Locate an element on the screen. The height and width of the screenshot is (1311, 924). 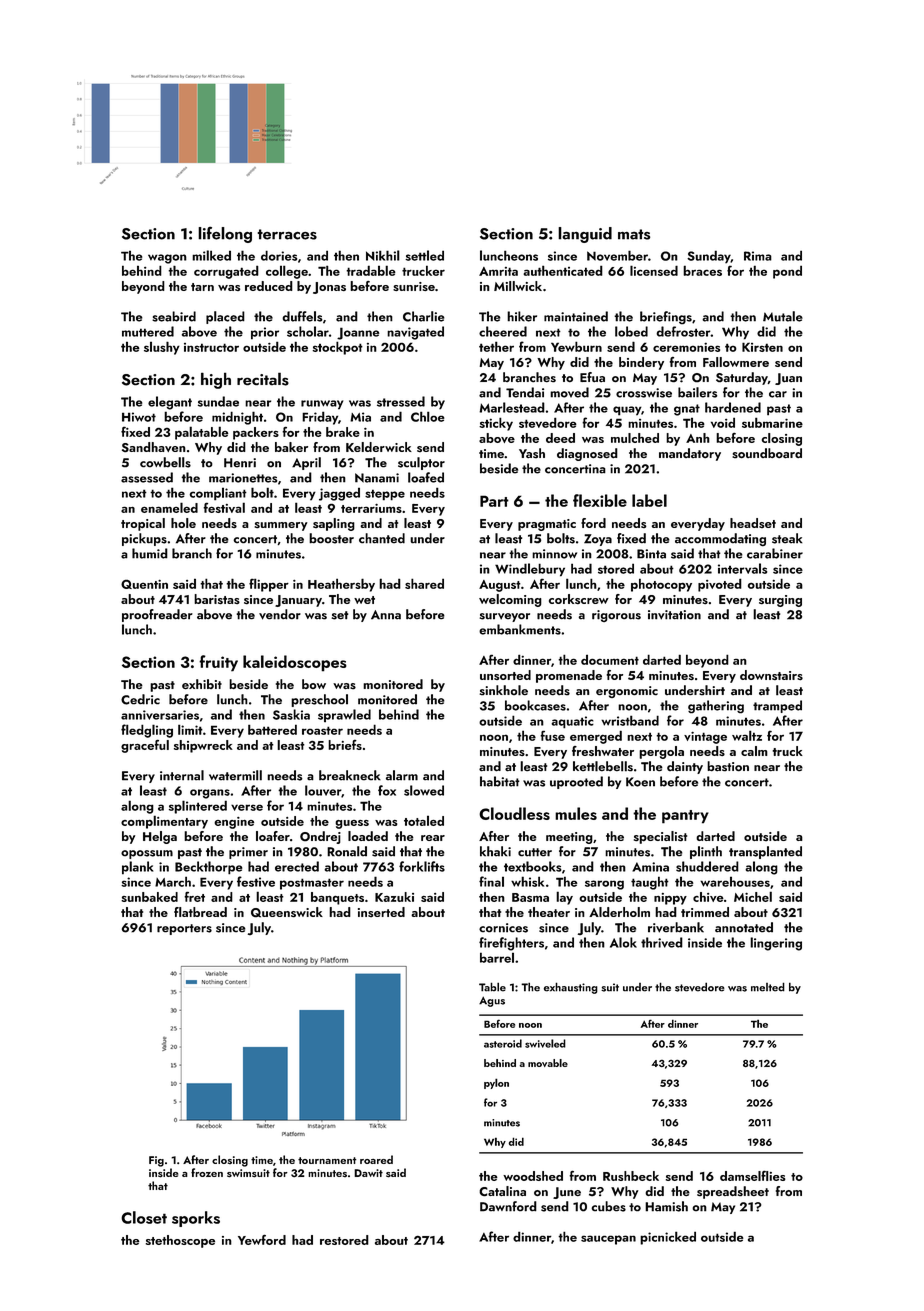
assessed is located at coordinates (147, 477).
